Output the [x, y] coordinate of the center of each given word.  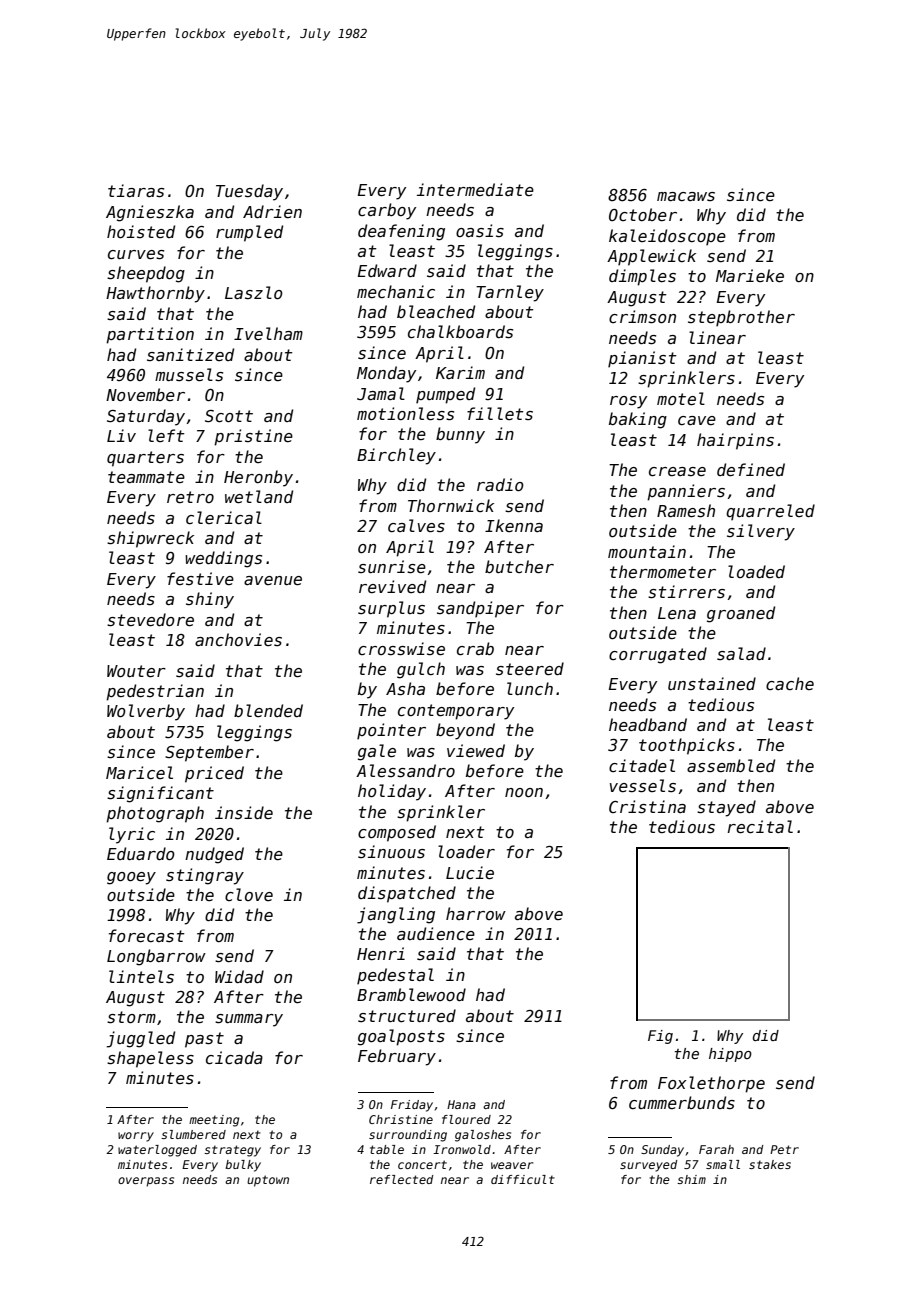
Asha [405, 689]
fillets [500, 413]
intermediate [475, 189]
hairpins [735, 441]
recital [760, 826]
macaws [686, 196]
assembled [731, 766]
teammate [146, 477]
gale [377, 752]
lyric [132, 835]
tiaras [136, 191]
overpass [146, 1182]
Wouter [136, 671]
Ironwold [462, 1149]
